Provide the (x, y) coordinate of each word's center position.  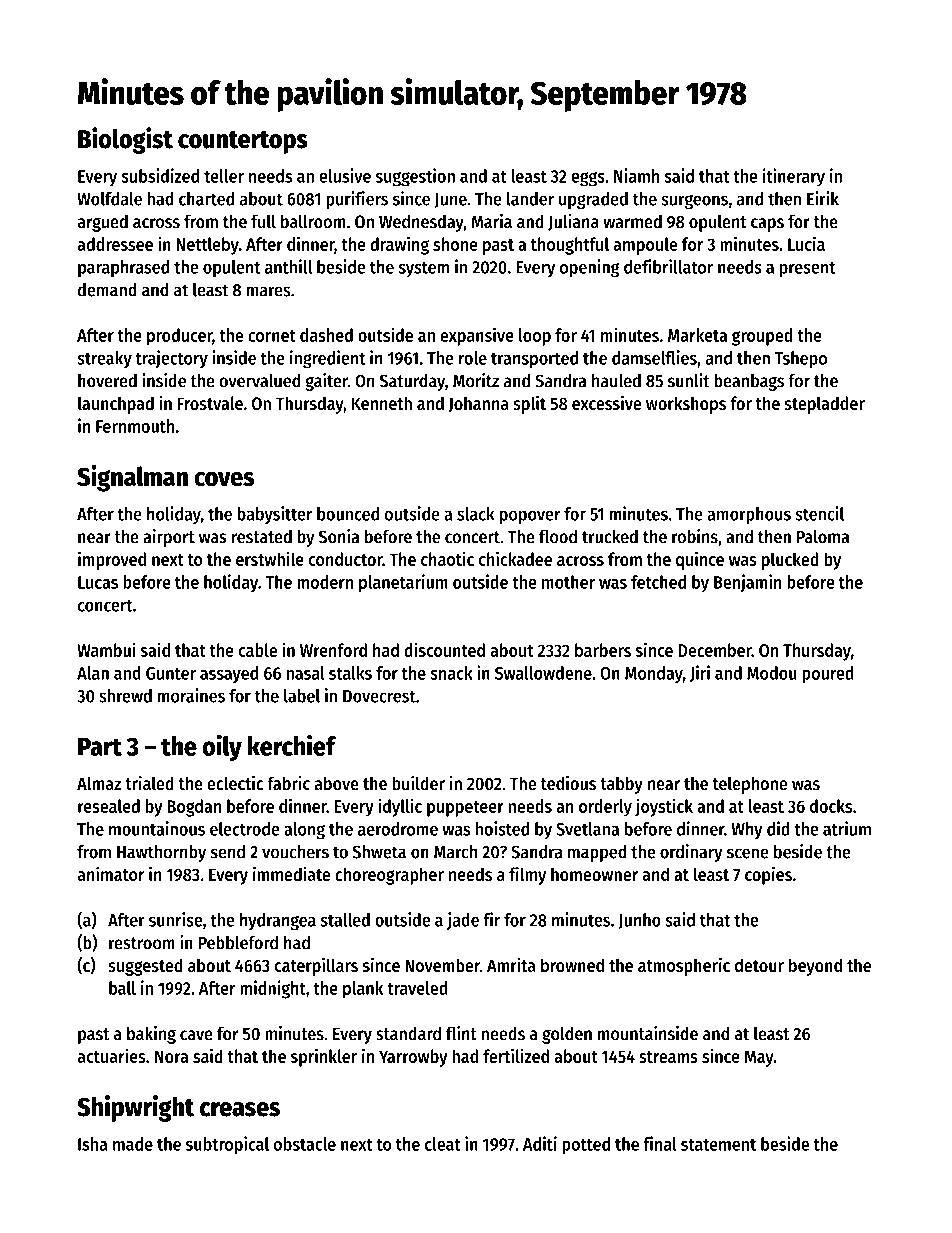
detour (759, 965)
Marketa (697, 335)
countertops (243, 142)
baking (151, 1035)
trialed (149, 783)
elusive (345, 175)
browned (572, 965)
